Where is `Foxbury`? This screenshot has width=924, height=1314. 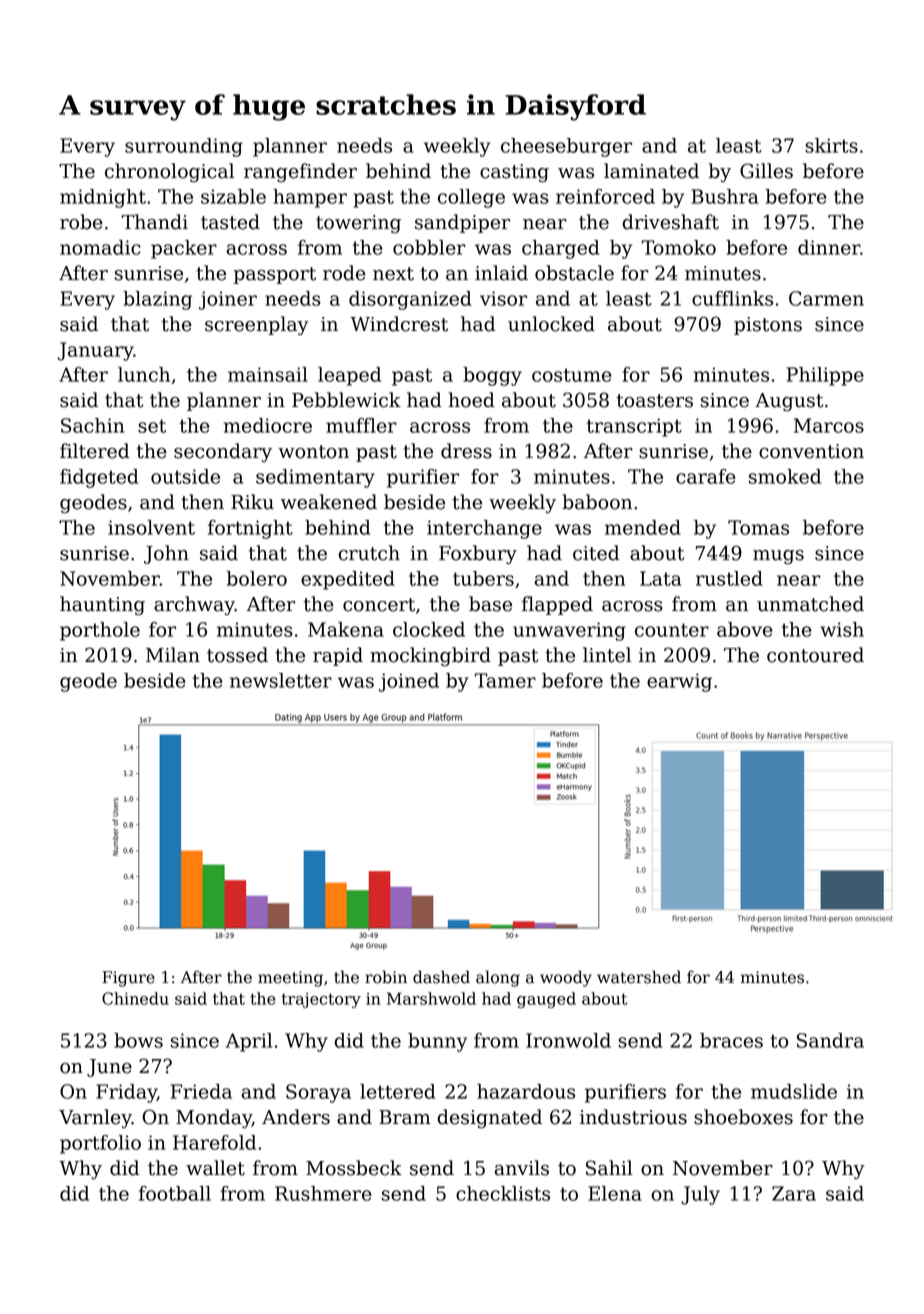 Foxbury is located at coordinates (478, 554).
